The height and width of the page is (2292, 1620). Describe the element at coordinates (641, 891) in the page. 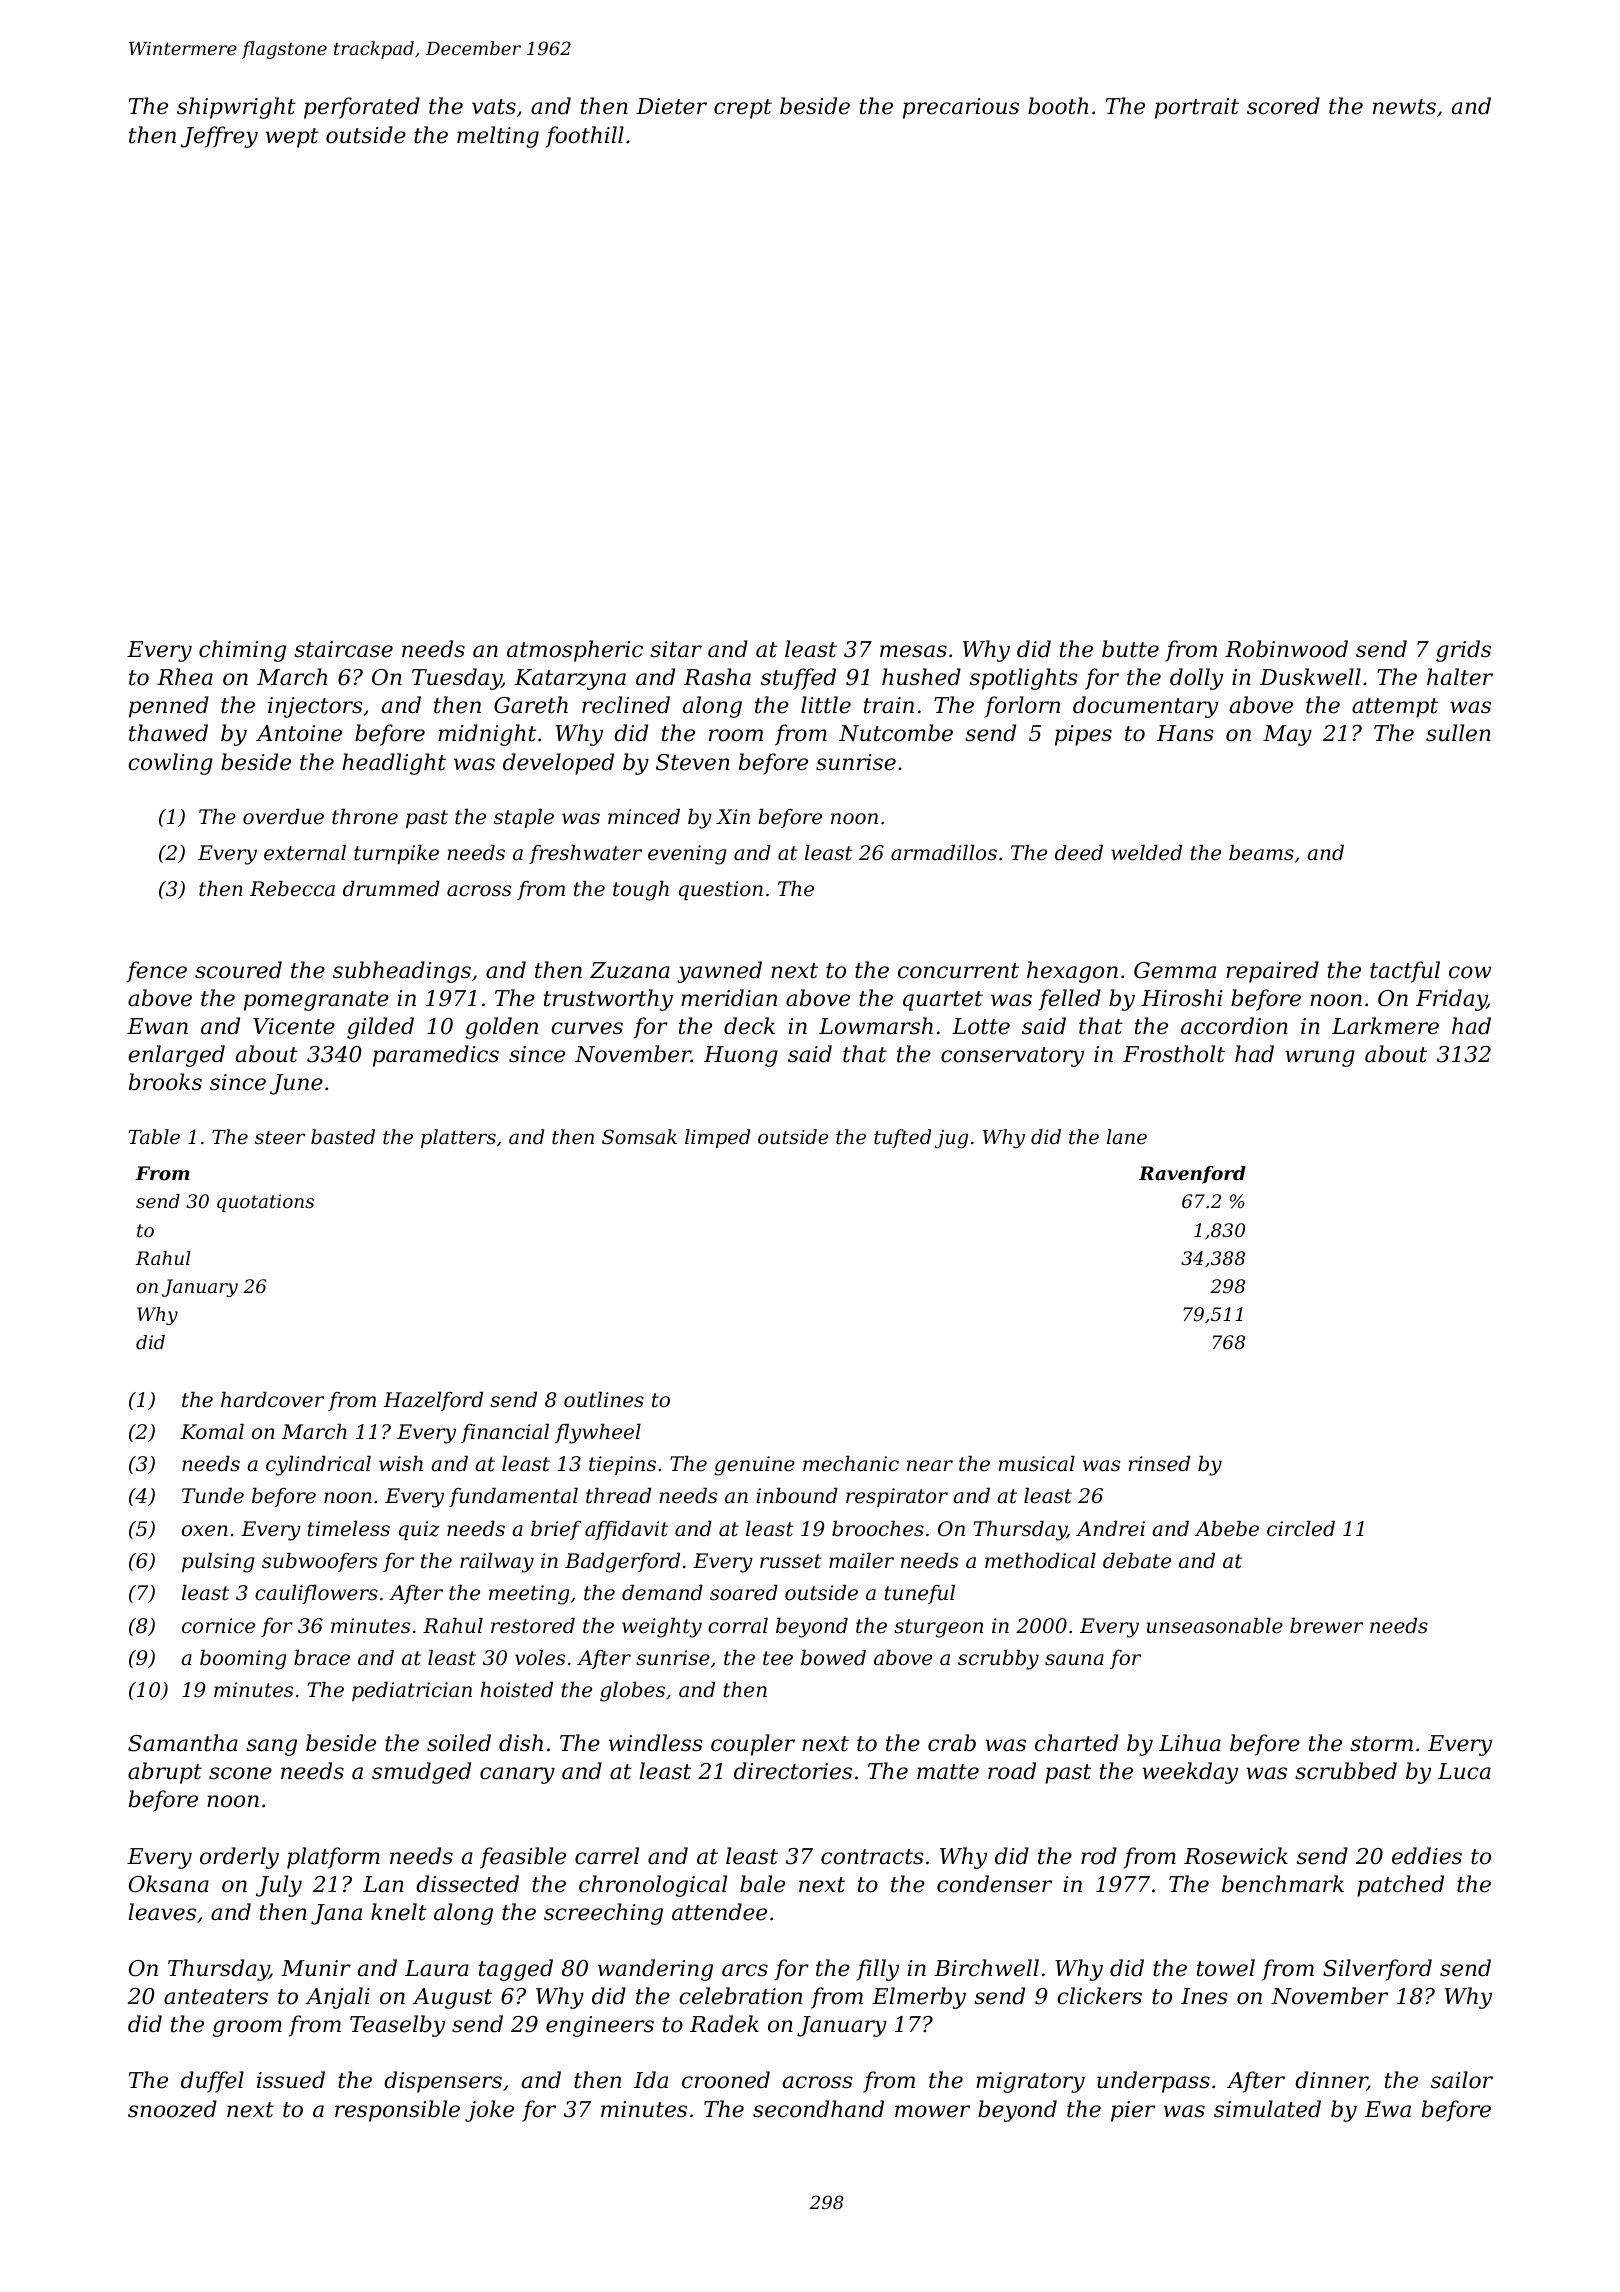

I see `tough` at that location.
